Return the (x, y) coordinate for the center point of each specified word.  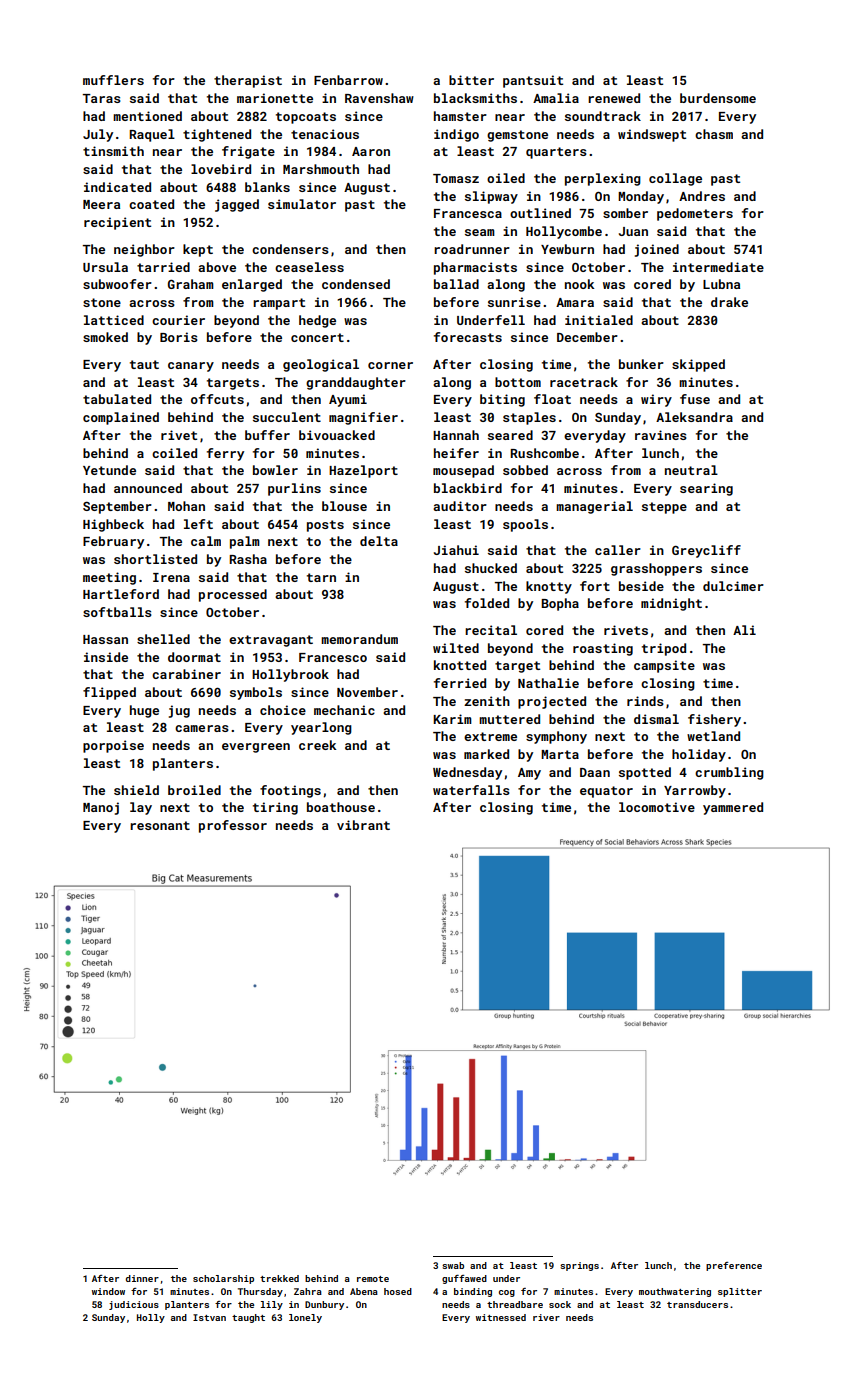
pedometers (695, 214)
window (108, 1291)
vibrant (363, 825)
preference (734, 1266)
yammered (733, 808)
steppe (664, 508)
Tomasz (456, 178)
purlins (294, 489)
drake (729, 302)
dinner (142, 1278)
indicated (117, 187)
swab (453, 1265)
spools (525, 525)
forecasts (468, 337)
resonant (160, 825)
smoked (105, 337)
